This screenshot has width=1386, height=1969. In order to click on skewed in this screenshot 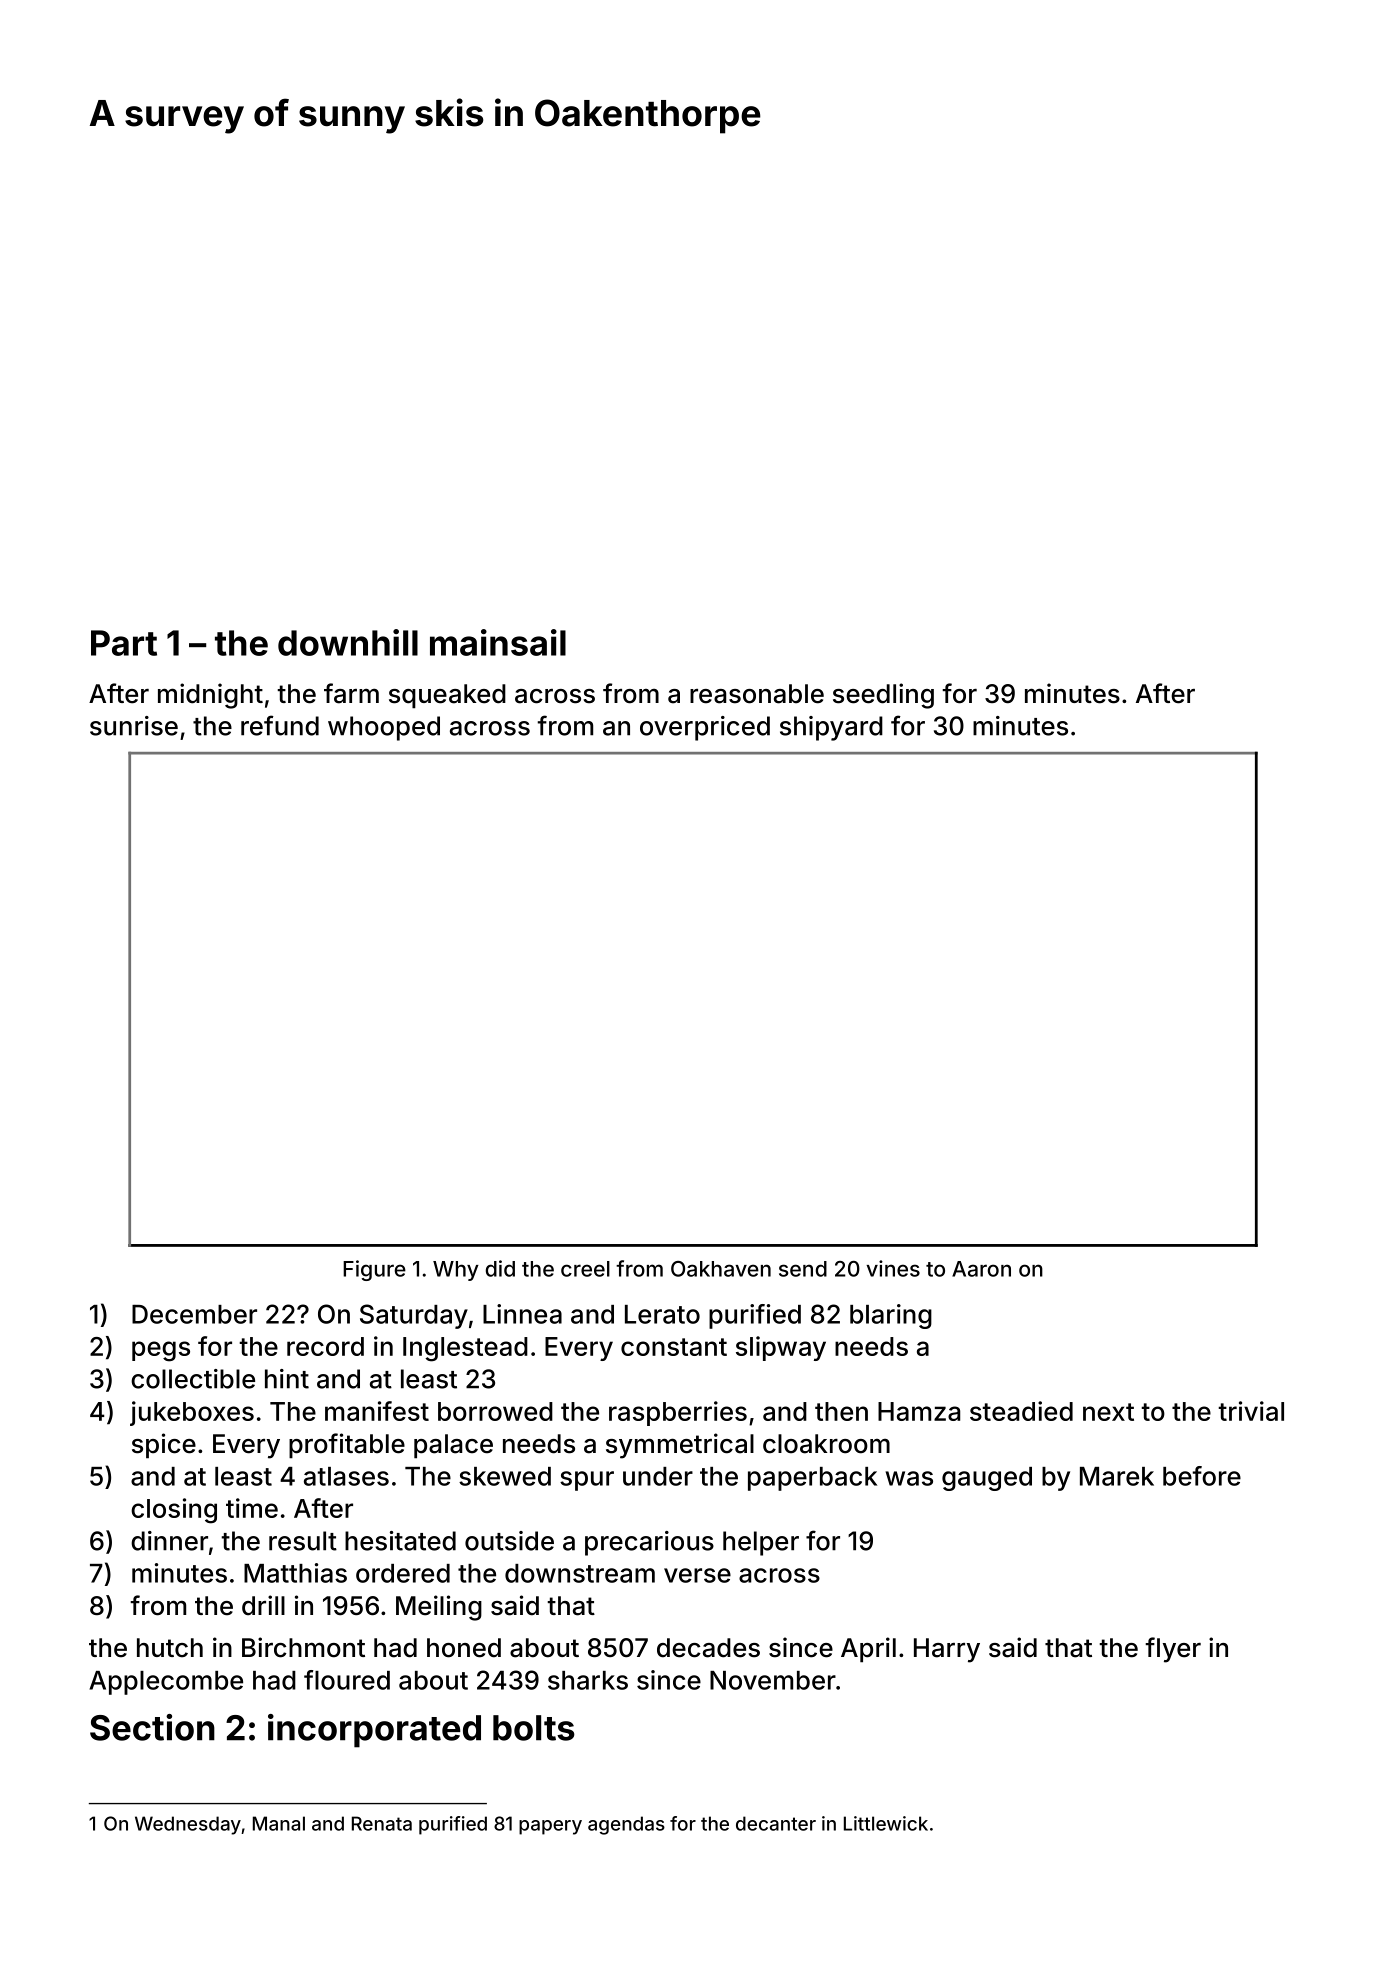, I will do `click(505, 1476)`.
